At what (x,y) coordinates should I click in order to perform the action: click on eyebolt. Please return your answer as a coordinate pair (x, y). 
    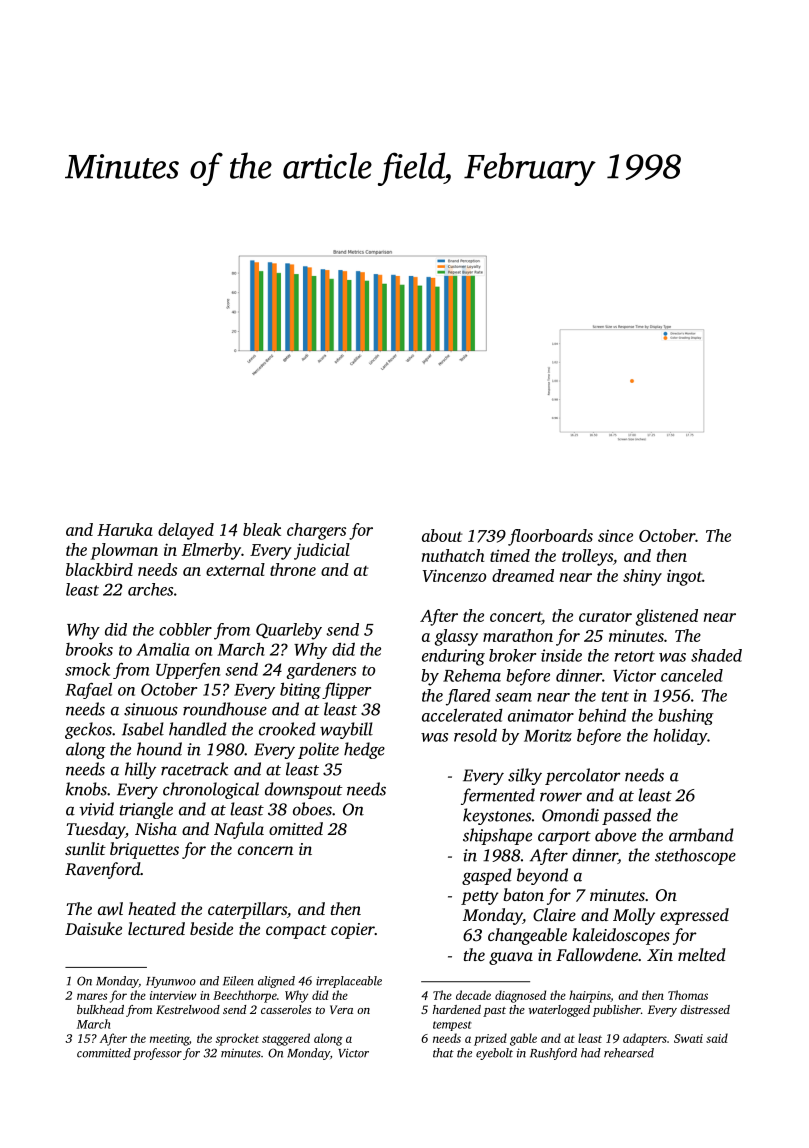
    Looking at the image, I should click on (494, 1054).
